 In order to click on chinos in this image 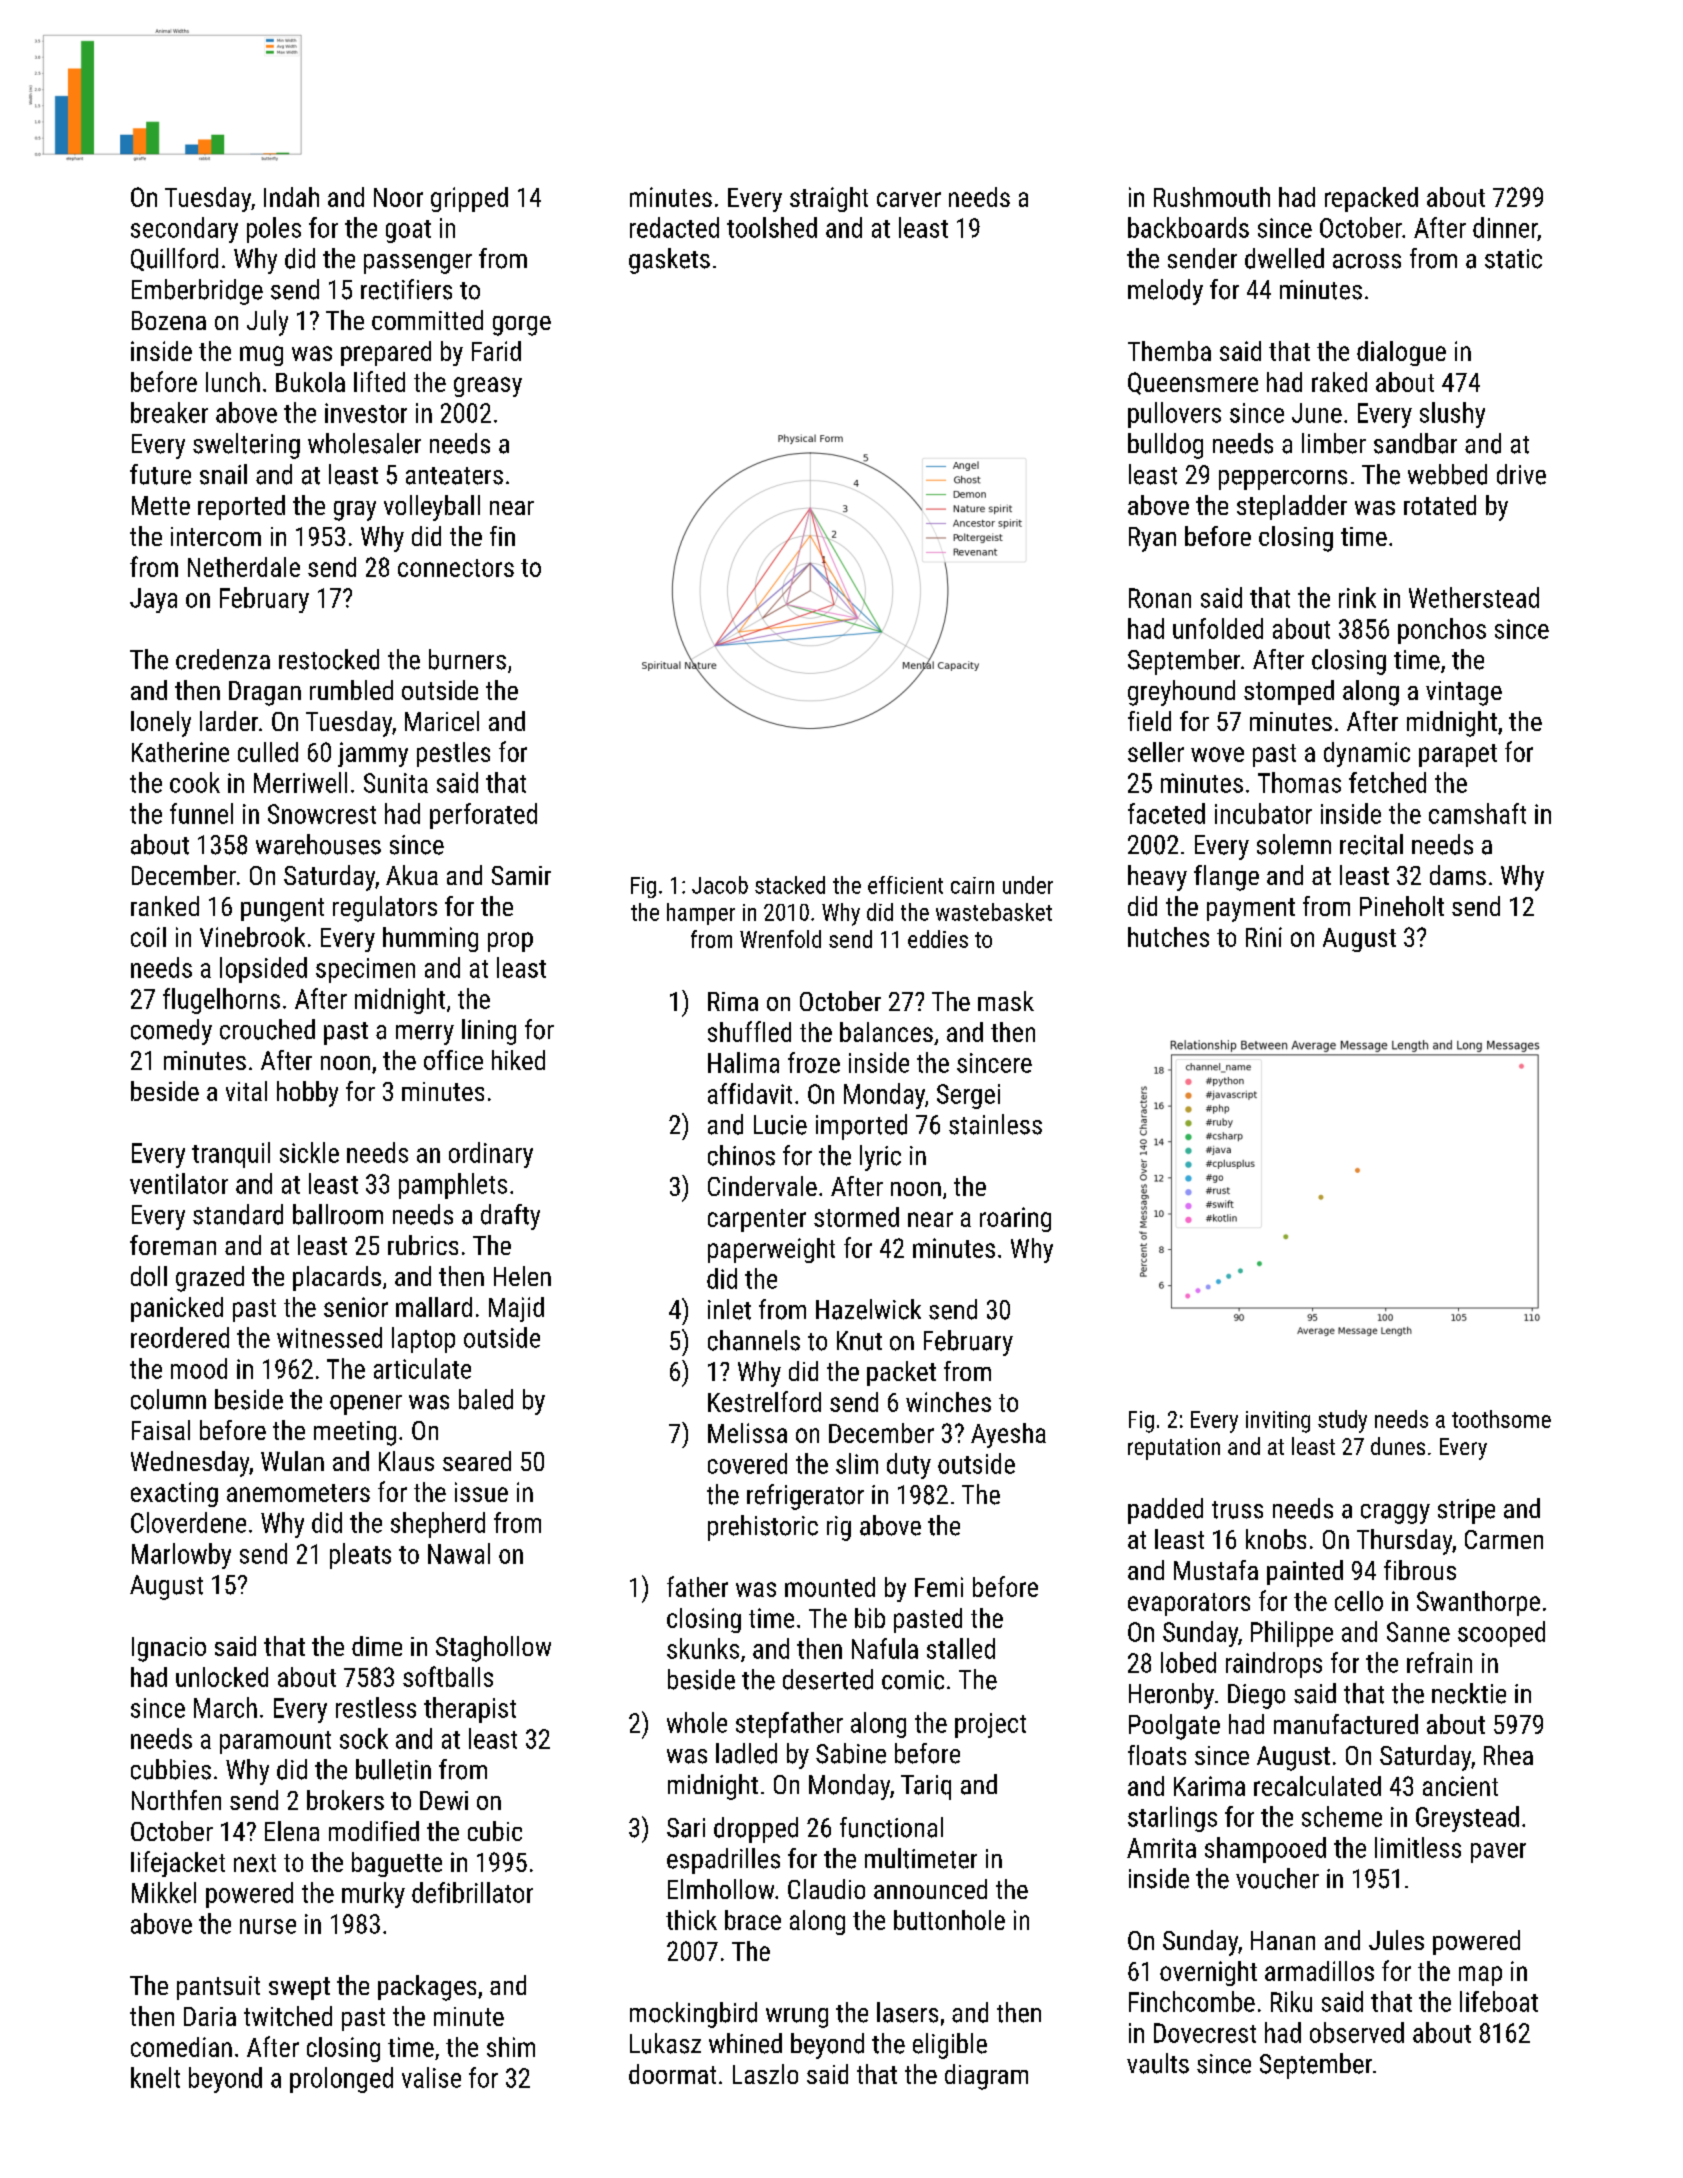, I will do `click(741, 1155)`.
